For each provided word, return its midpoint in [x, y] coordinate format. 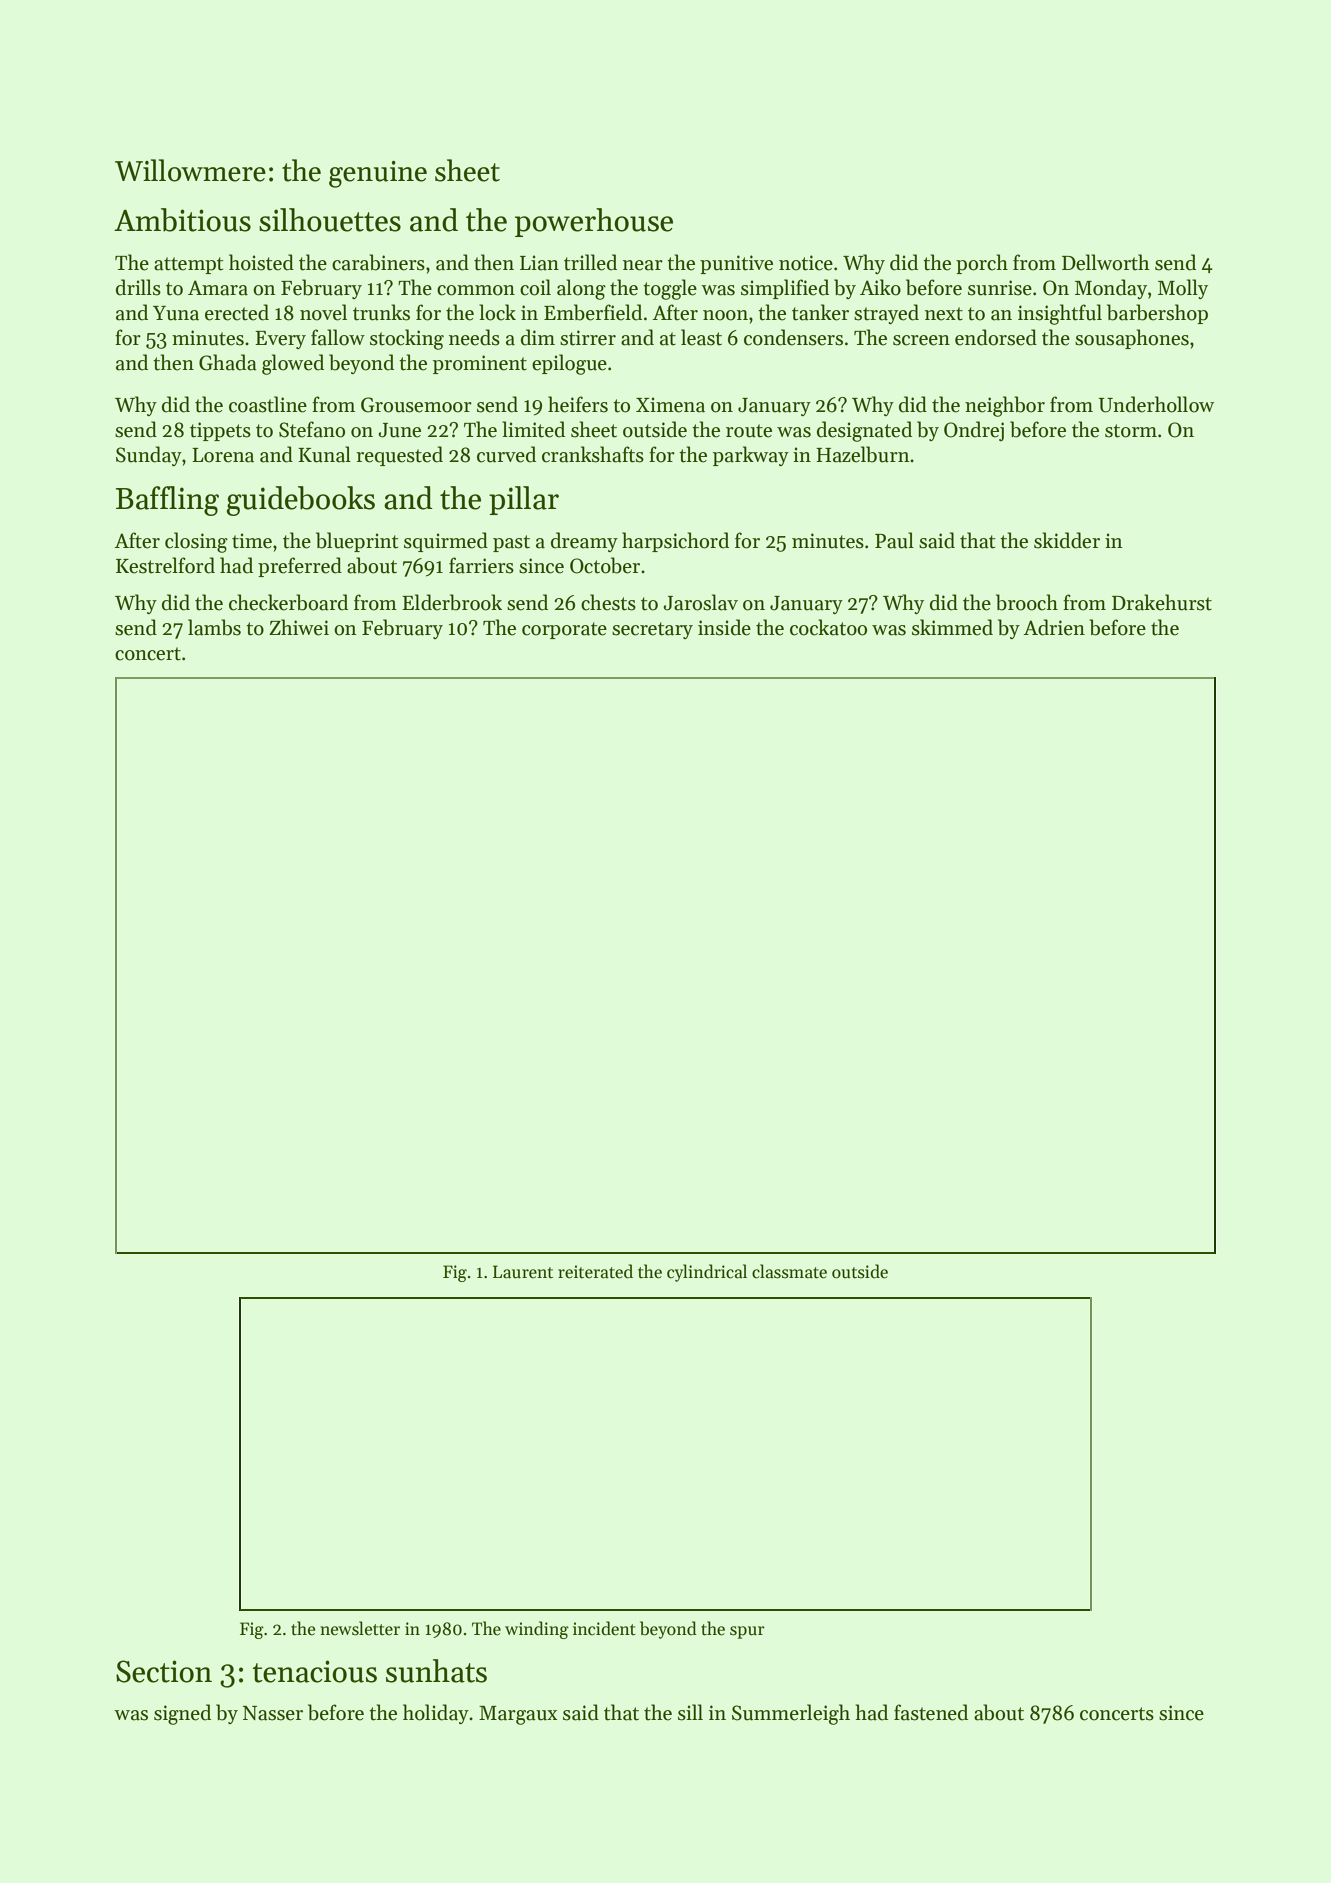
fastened [931, 1712]
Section [164, 1671]
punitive [736, 264]
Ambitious [182, 220]
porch [982, 264]
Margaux [518, 1715]
